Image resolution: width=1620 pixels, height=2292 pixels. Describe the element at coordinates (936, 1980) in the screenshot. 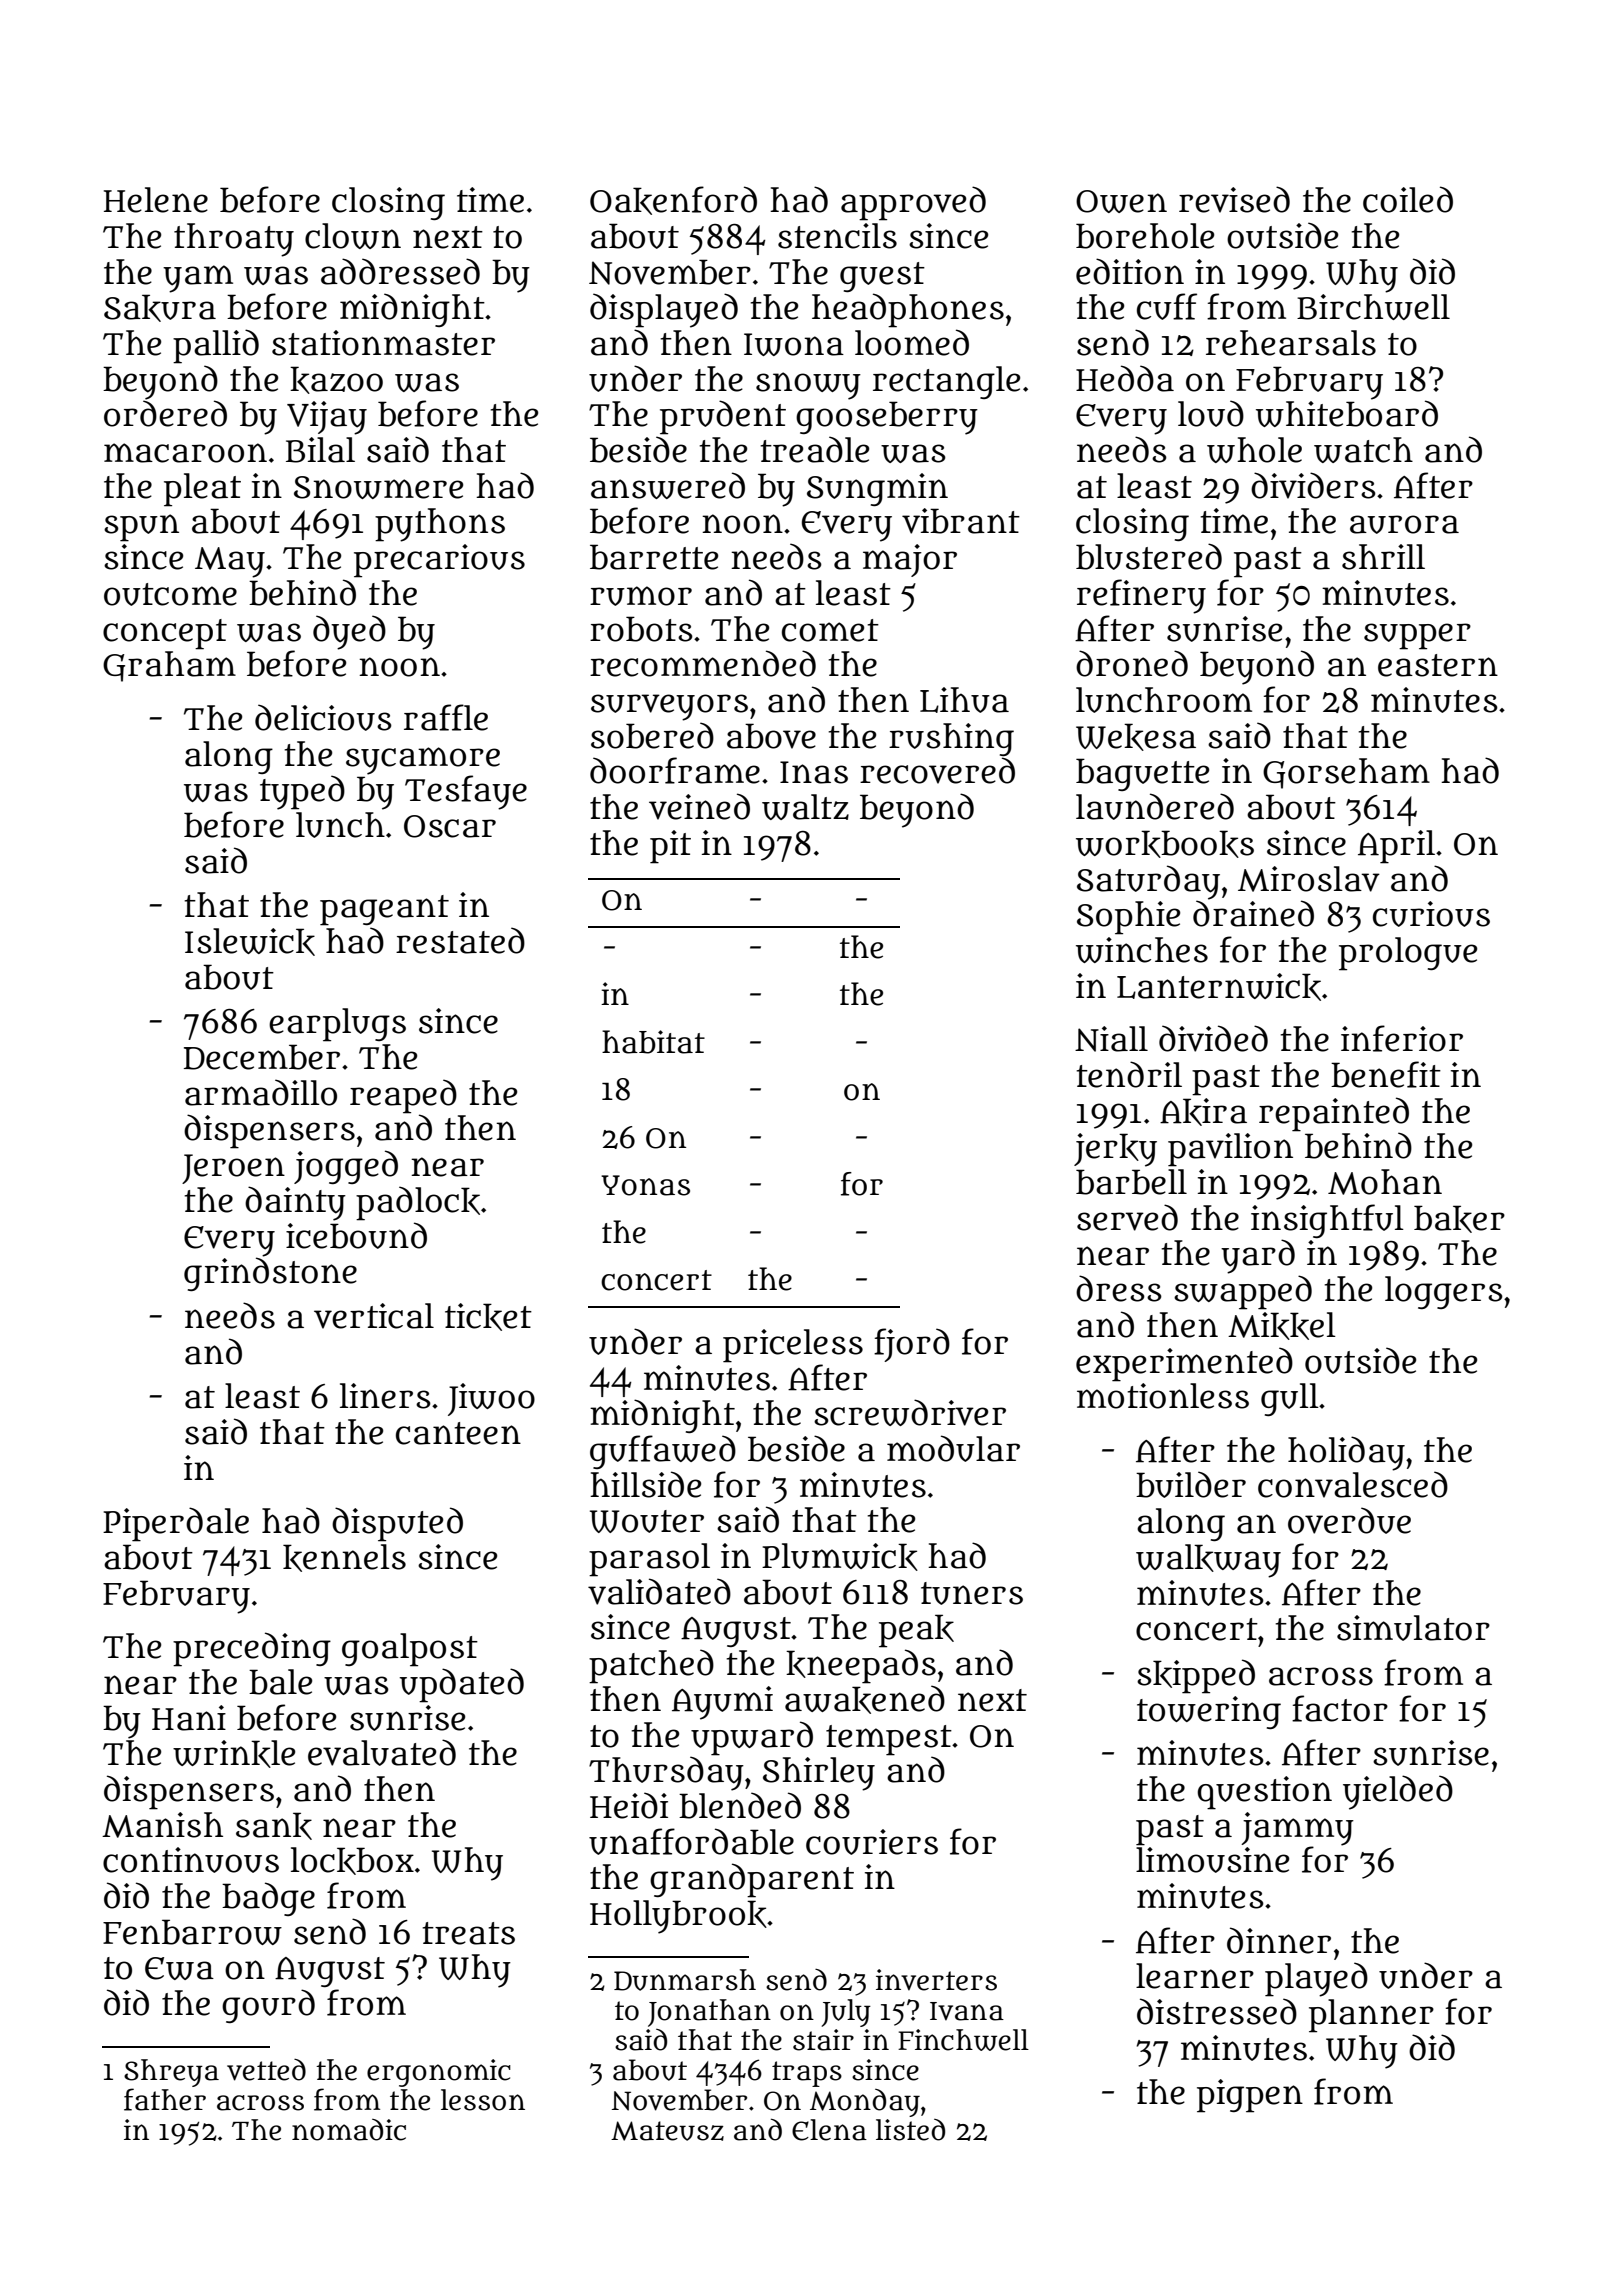

I see `inverters` at that location.
